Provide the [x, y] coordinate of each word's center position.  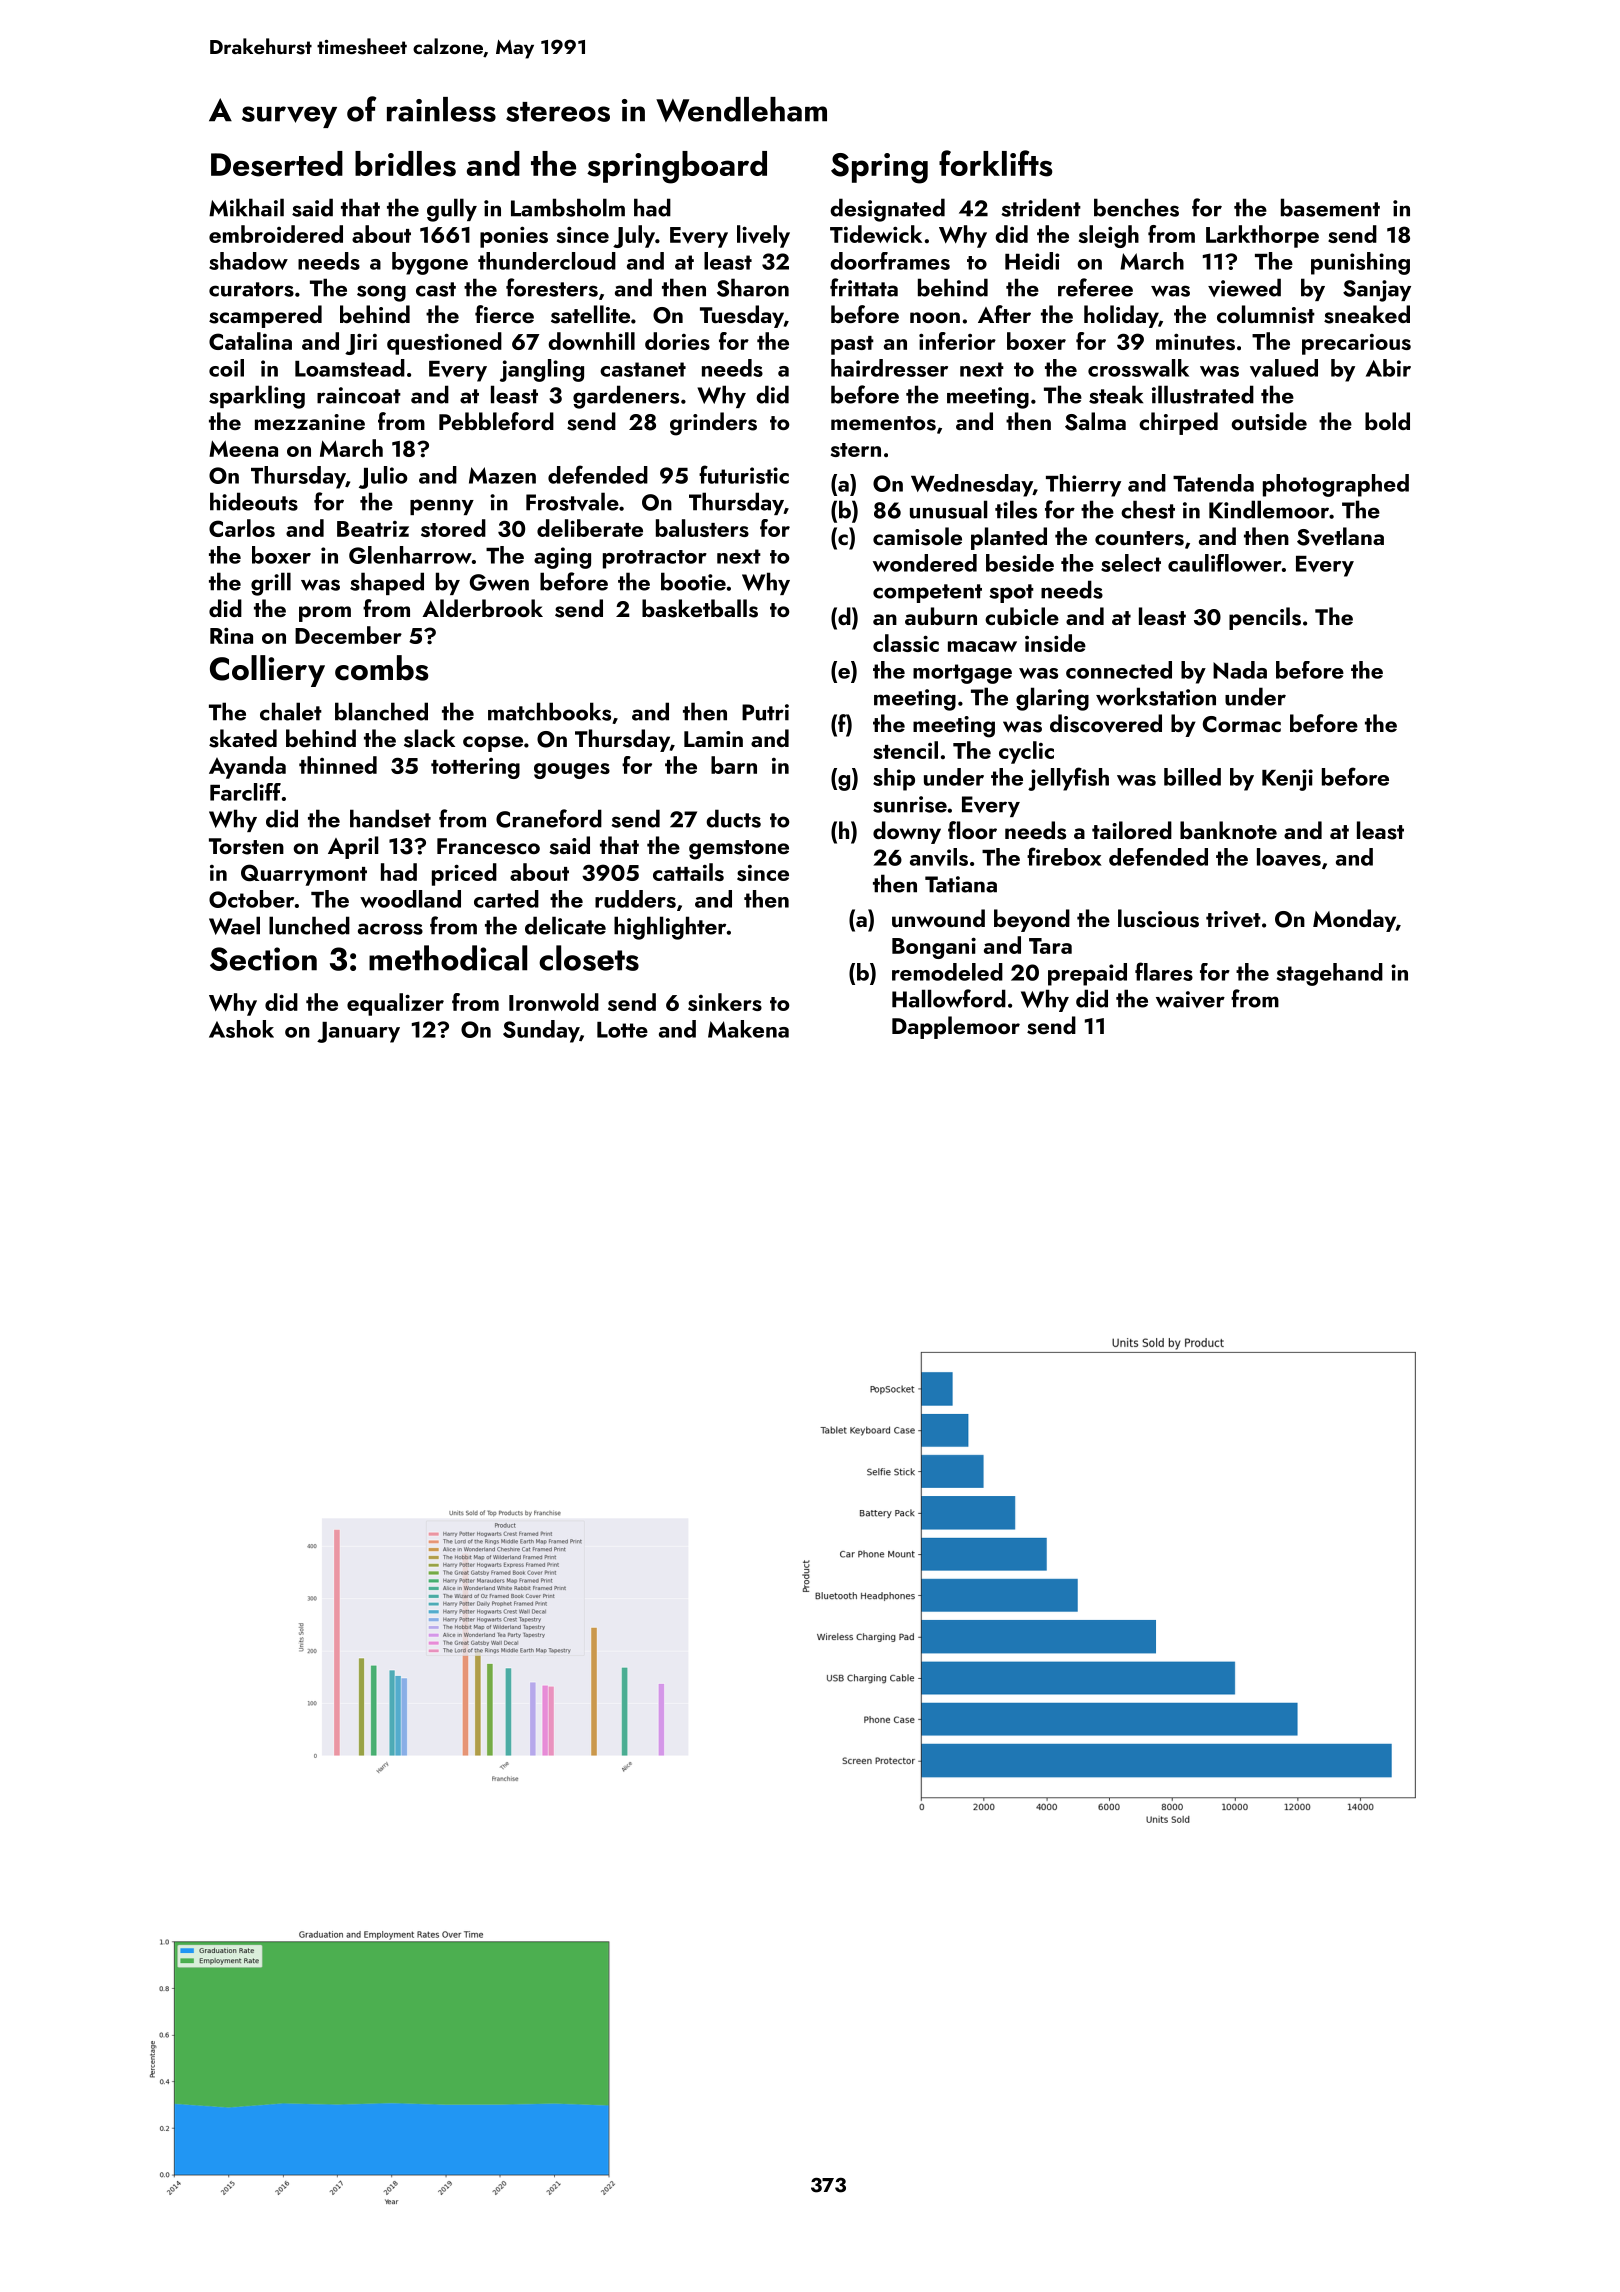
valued [1284, 368]
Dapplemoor [956, 1027]
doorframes [890, 261]
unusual [948, 509]
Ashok [241, 1029]
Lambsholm [568, 207]
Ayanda [247, 767]
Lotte [622, 1030]
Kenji [1287, 780]
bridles [405, 164]
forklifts [996, 163]
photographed [1336, 485]
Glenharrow [410, 555]
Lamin [713, 739]
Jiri [361, 344]
